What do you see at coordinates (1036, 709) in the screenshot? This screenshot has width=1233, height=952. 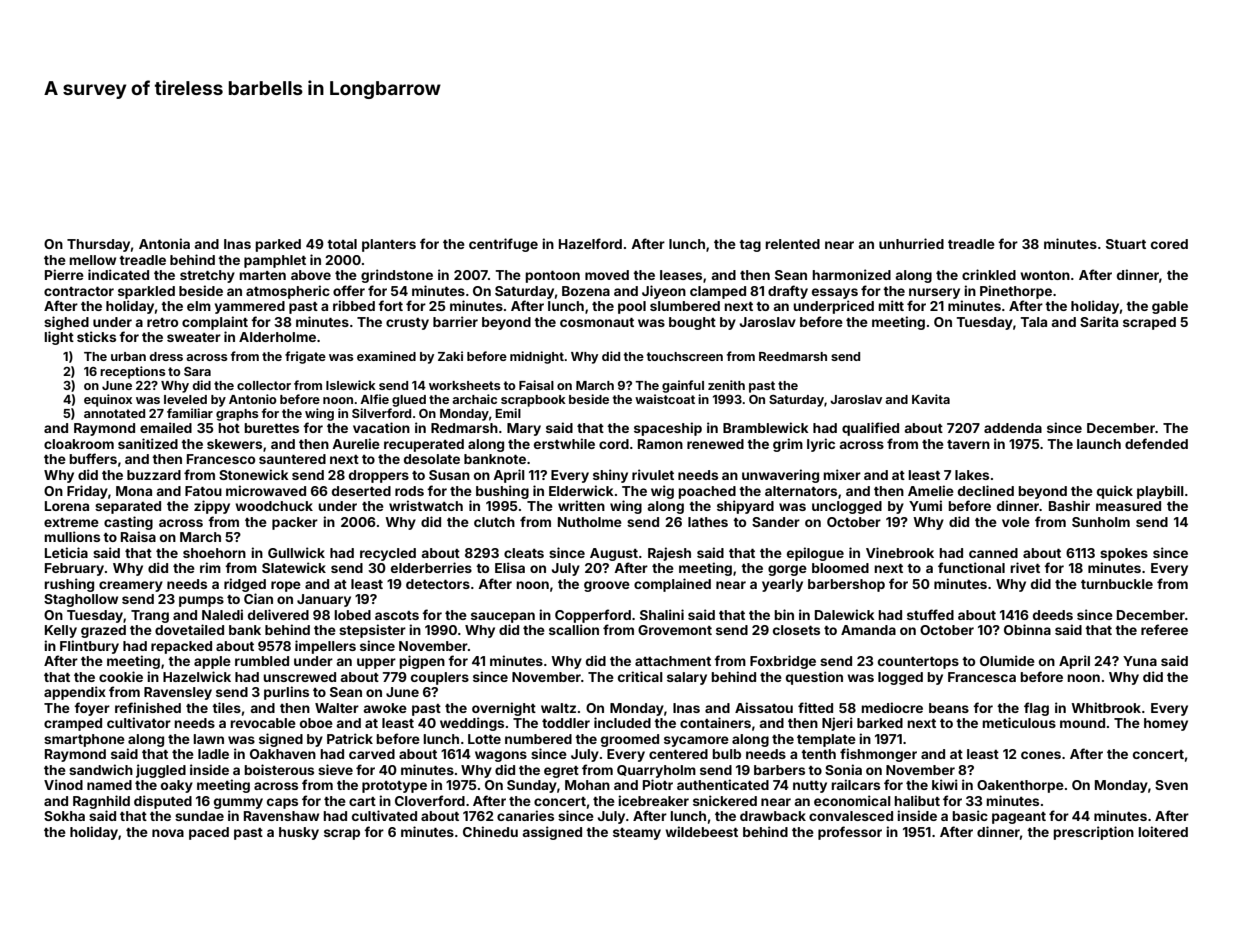 I see `flag` at bounding box center [1036, 709].
